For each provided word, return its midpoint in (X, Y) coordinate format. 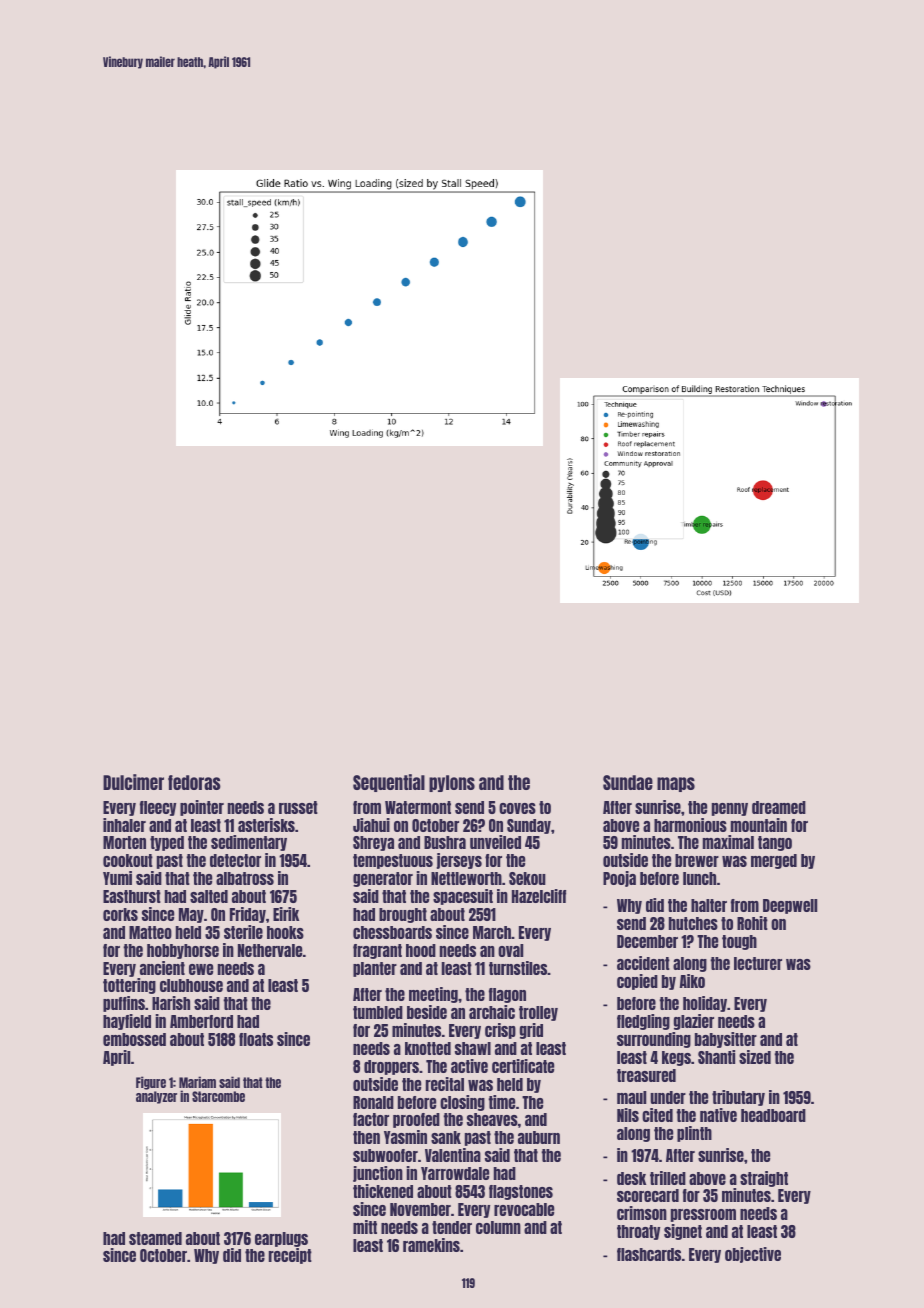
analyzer (156, 1097)
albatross (245, 878)
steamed (155, 1238)
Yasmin (405, 1137)
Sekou (527, 878)
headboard (773, 1115)
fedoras (194, 782)
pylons (452, 783)
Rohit (752, 923)
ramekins (431, 1245)
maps (676, 784)
